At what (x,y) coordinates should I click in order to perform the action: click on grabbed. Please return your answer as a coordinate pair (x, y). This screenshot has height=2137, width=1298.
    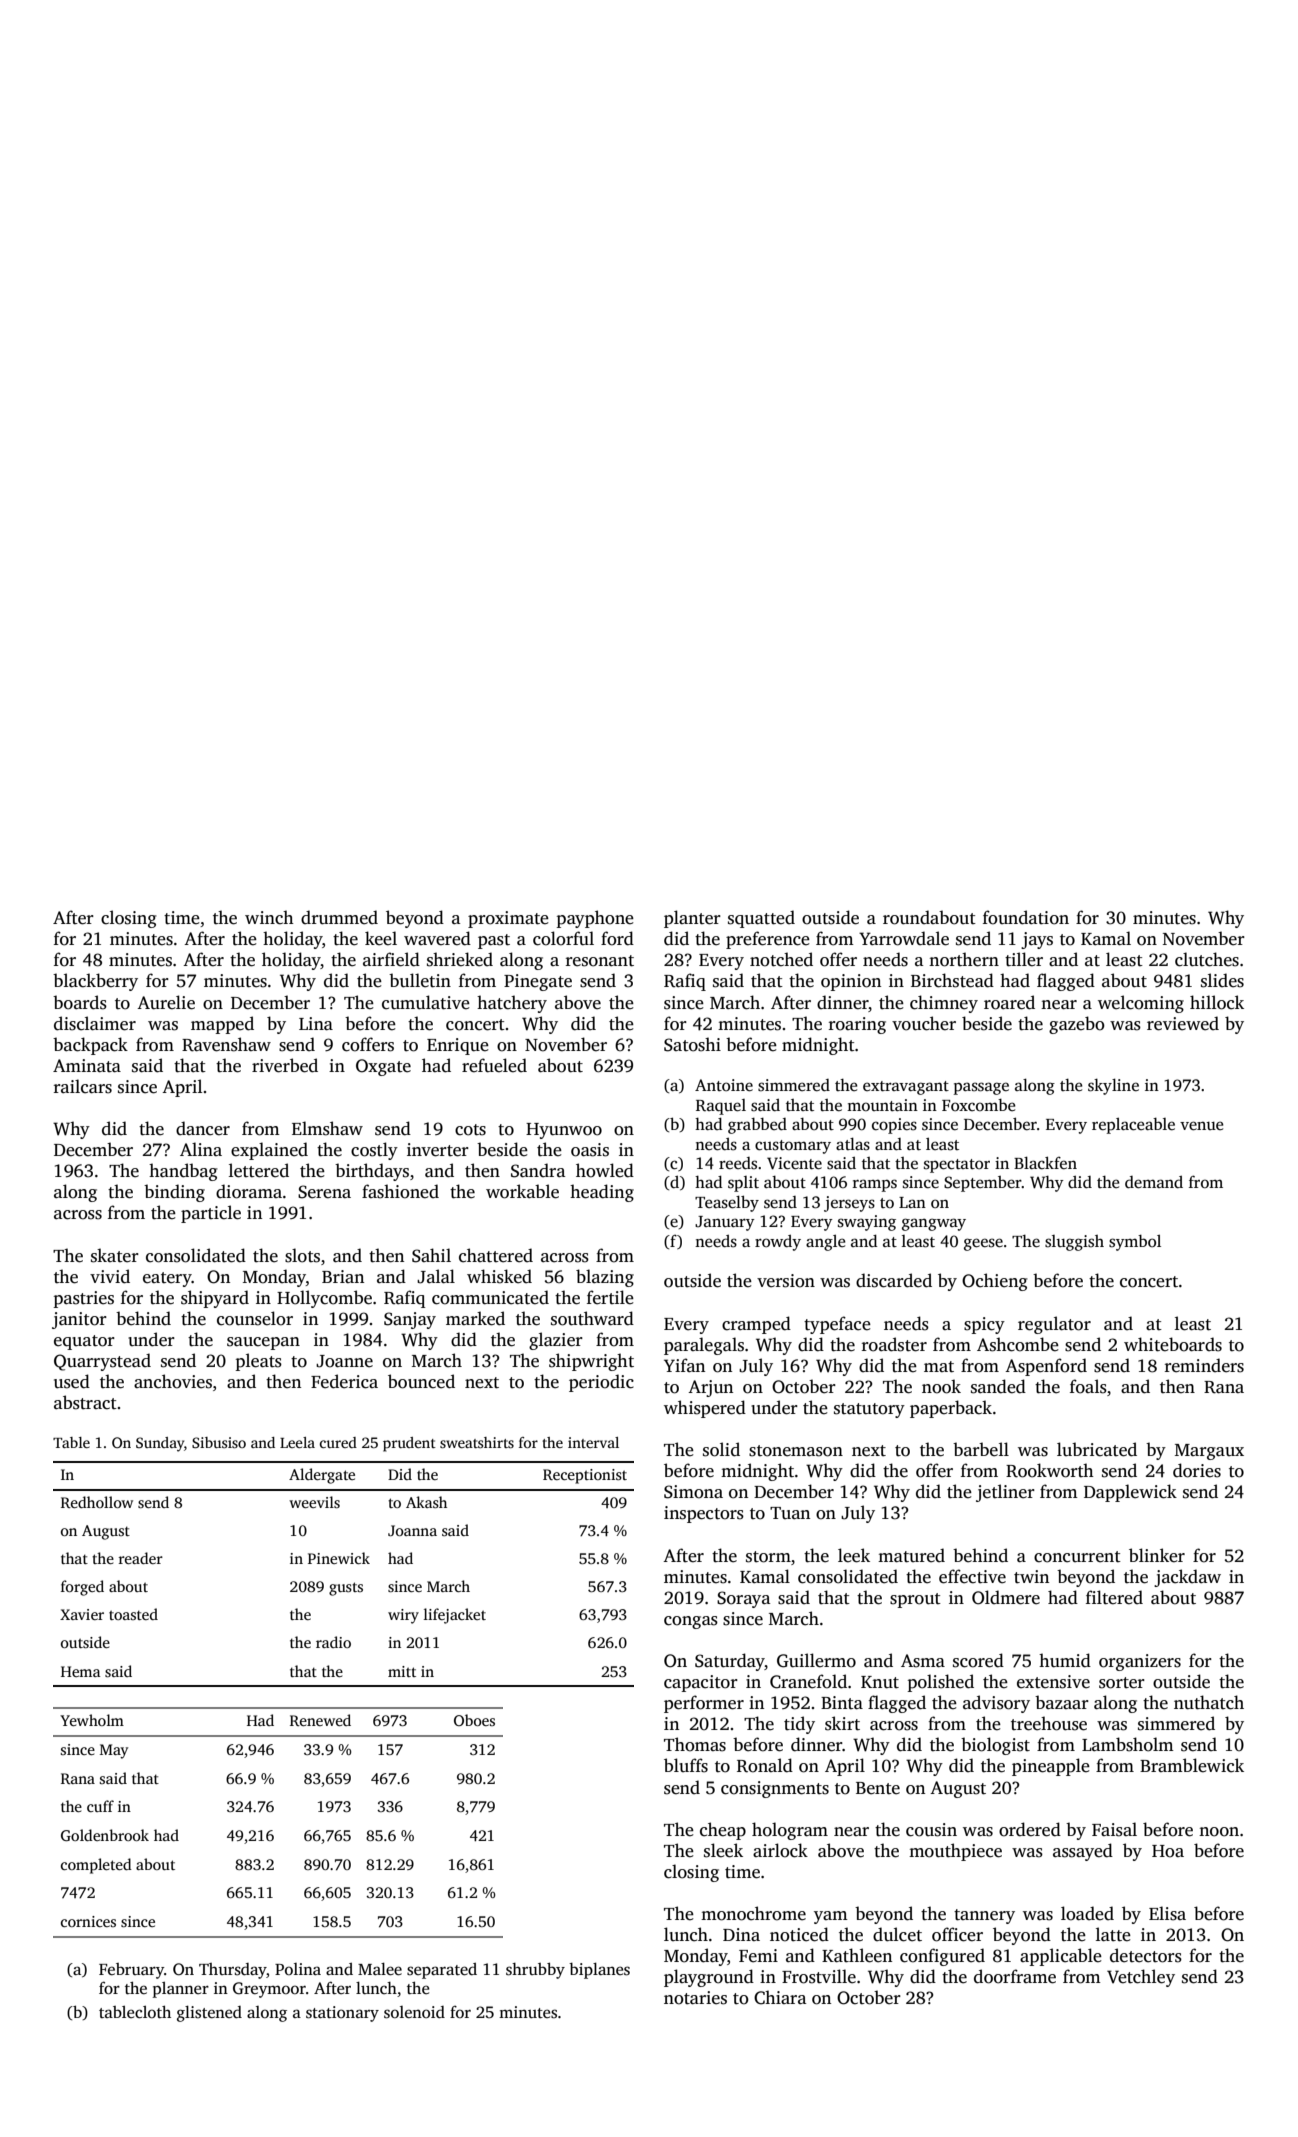
    Looking at the image, I should click on (757, 1126).
